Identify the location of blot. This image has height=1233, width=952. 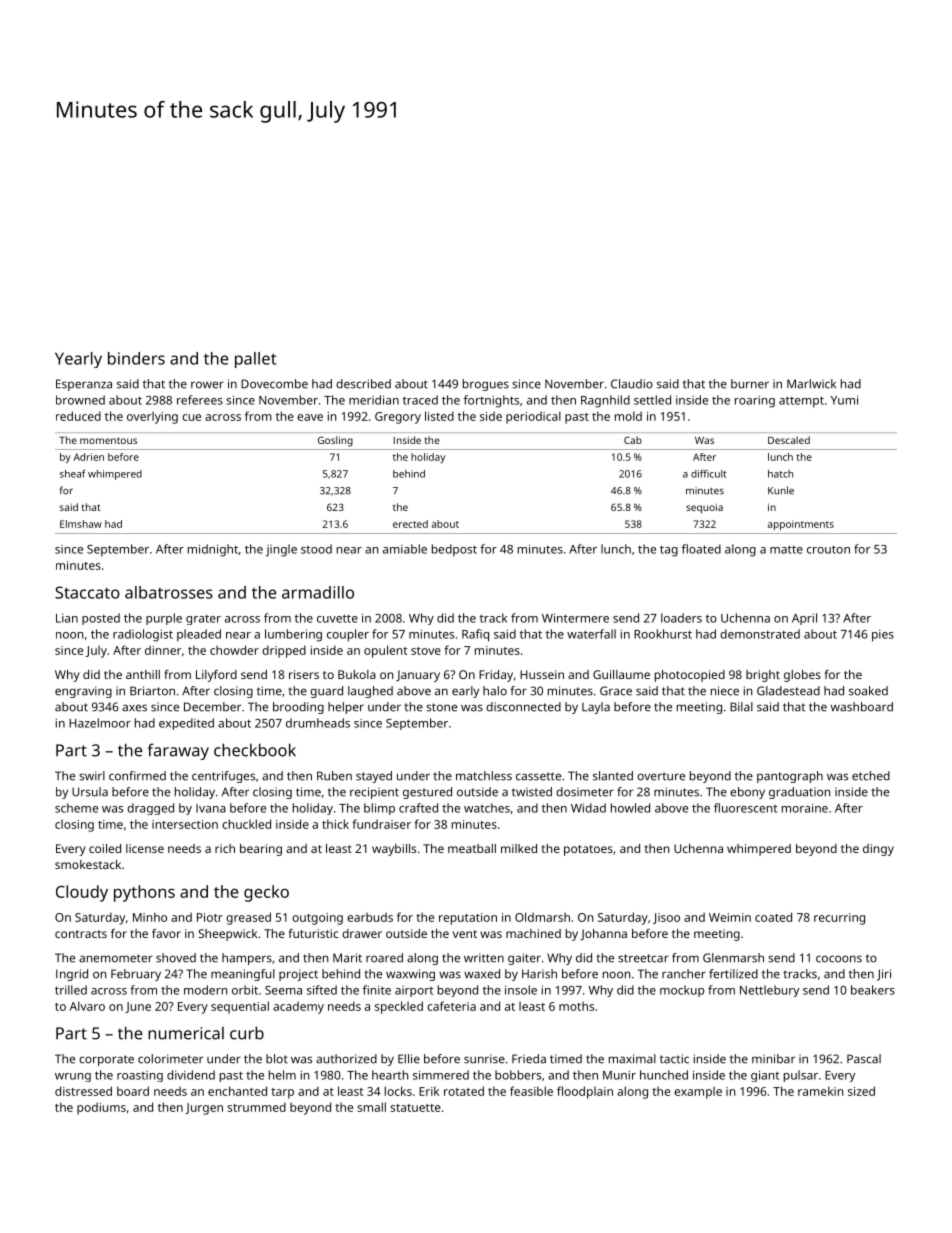
(277, 1059).
